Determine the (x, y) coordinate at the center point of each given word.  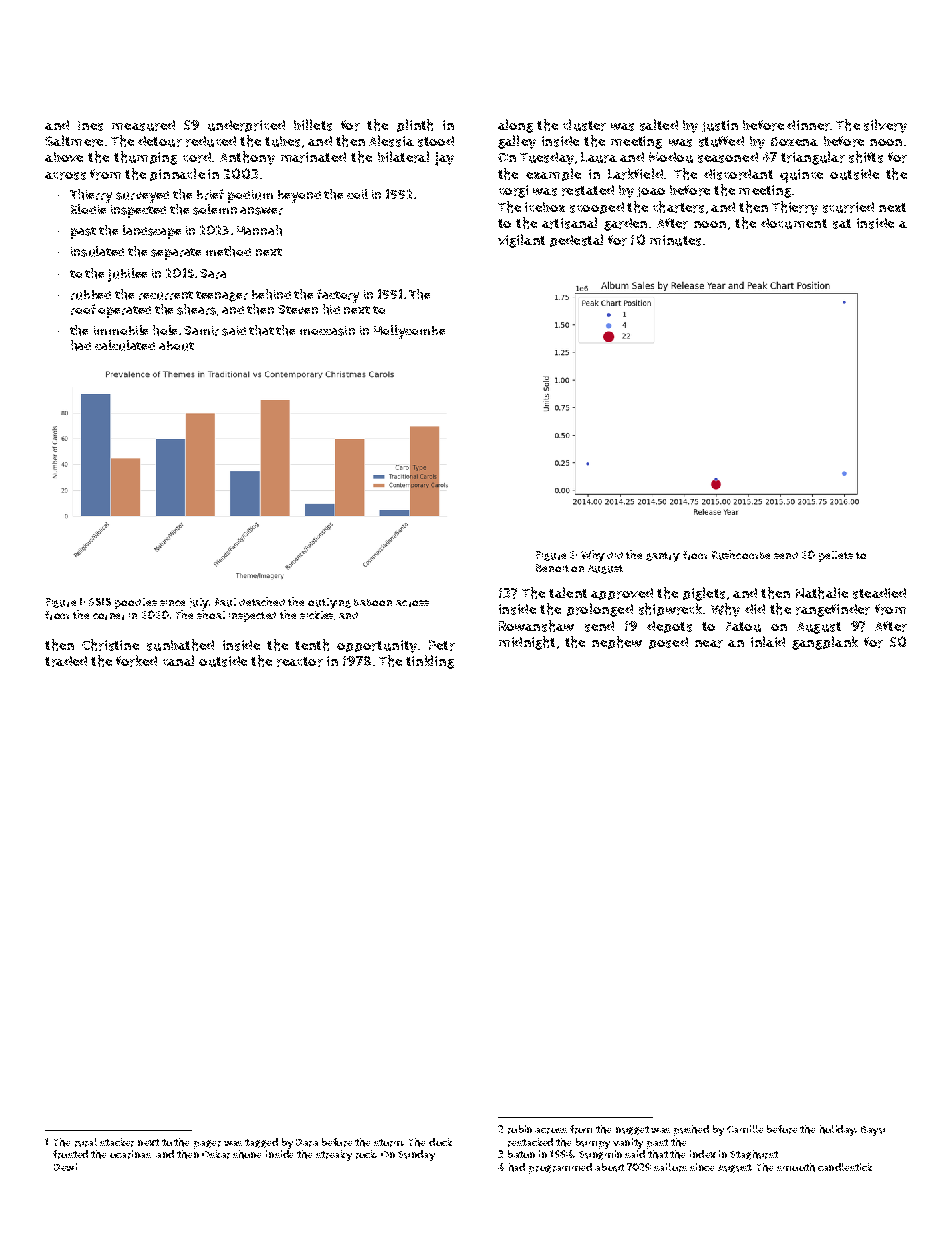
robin (520, 1129)
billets (313, 125)
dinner (808, 125)
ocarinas (130, 1154)
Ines (90, 126)
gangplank (825, 643)
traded (66, 661)
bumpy (593, 1143)
